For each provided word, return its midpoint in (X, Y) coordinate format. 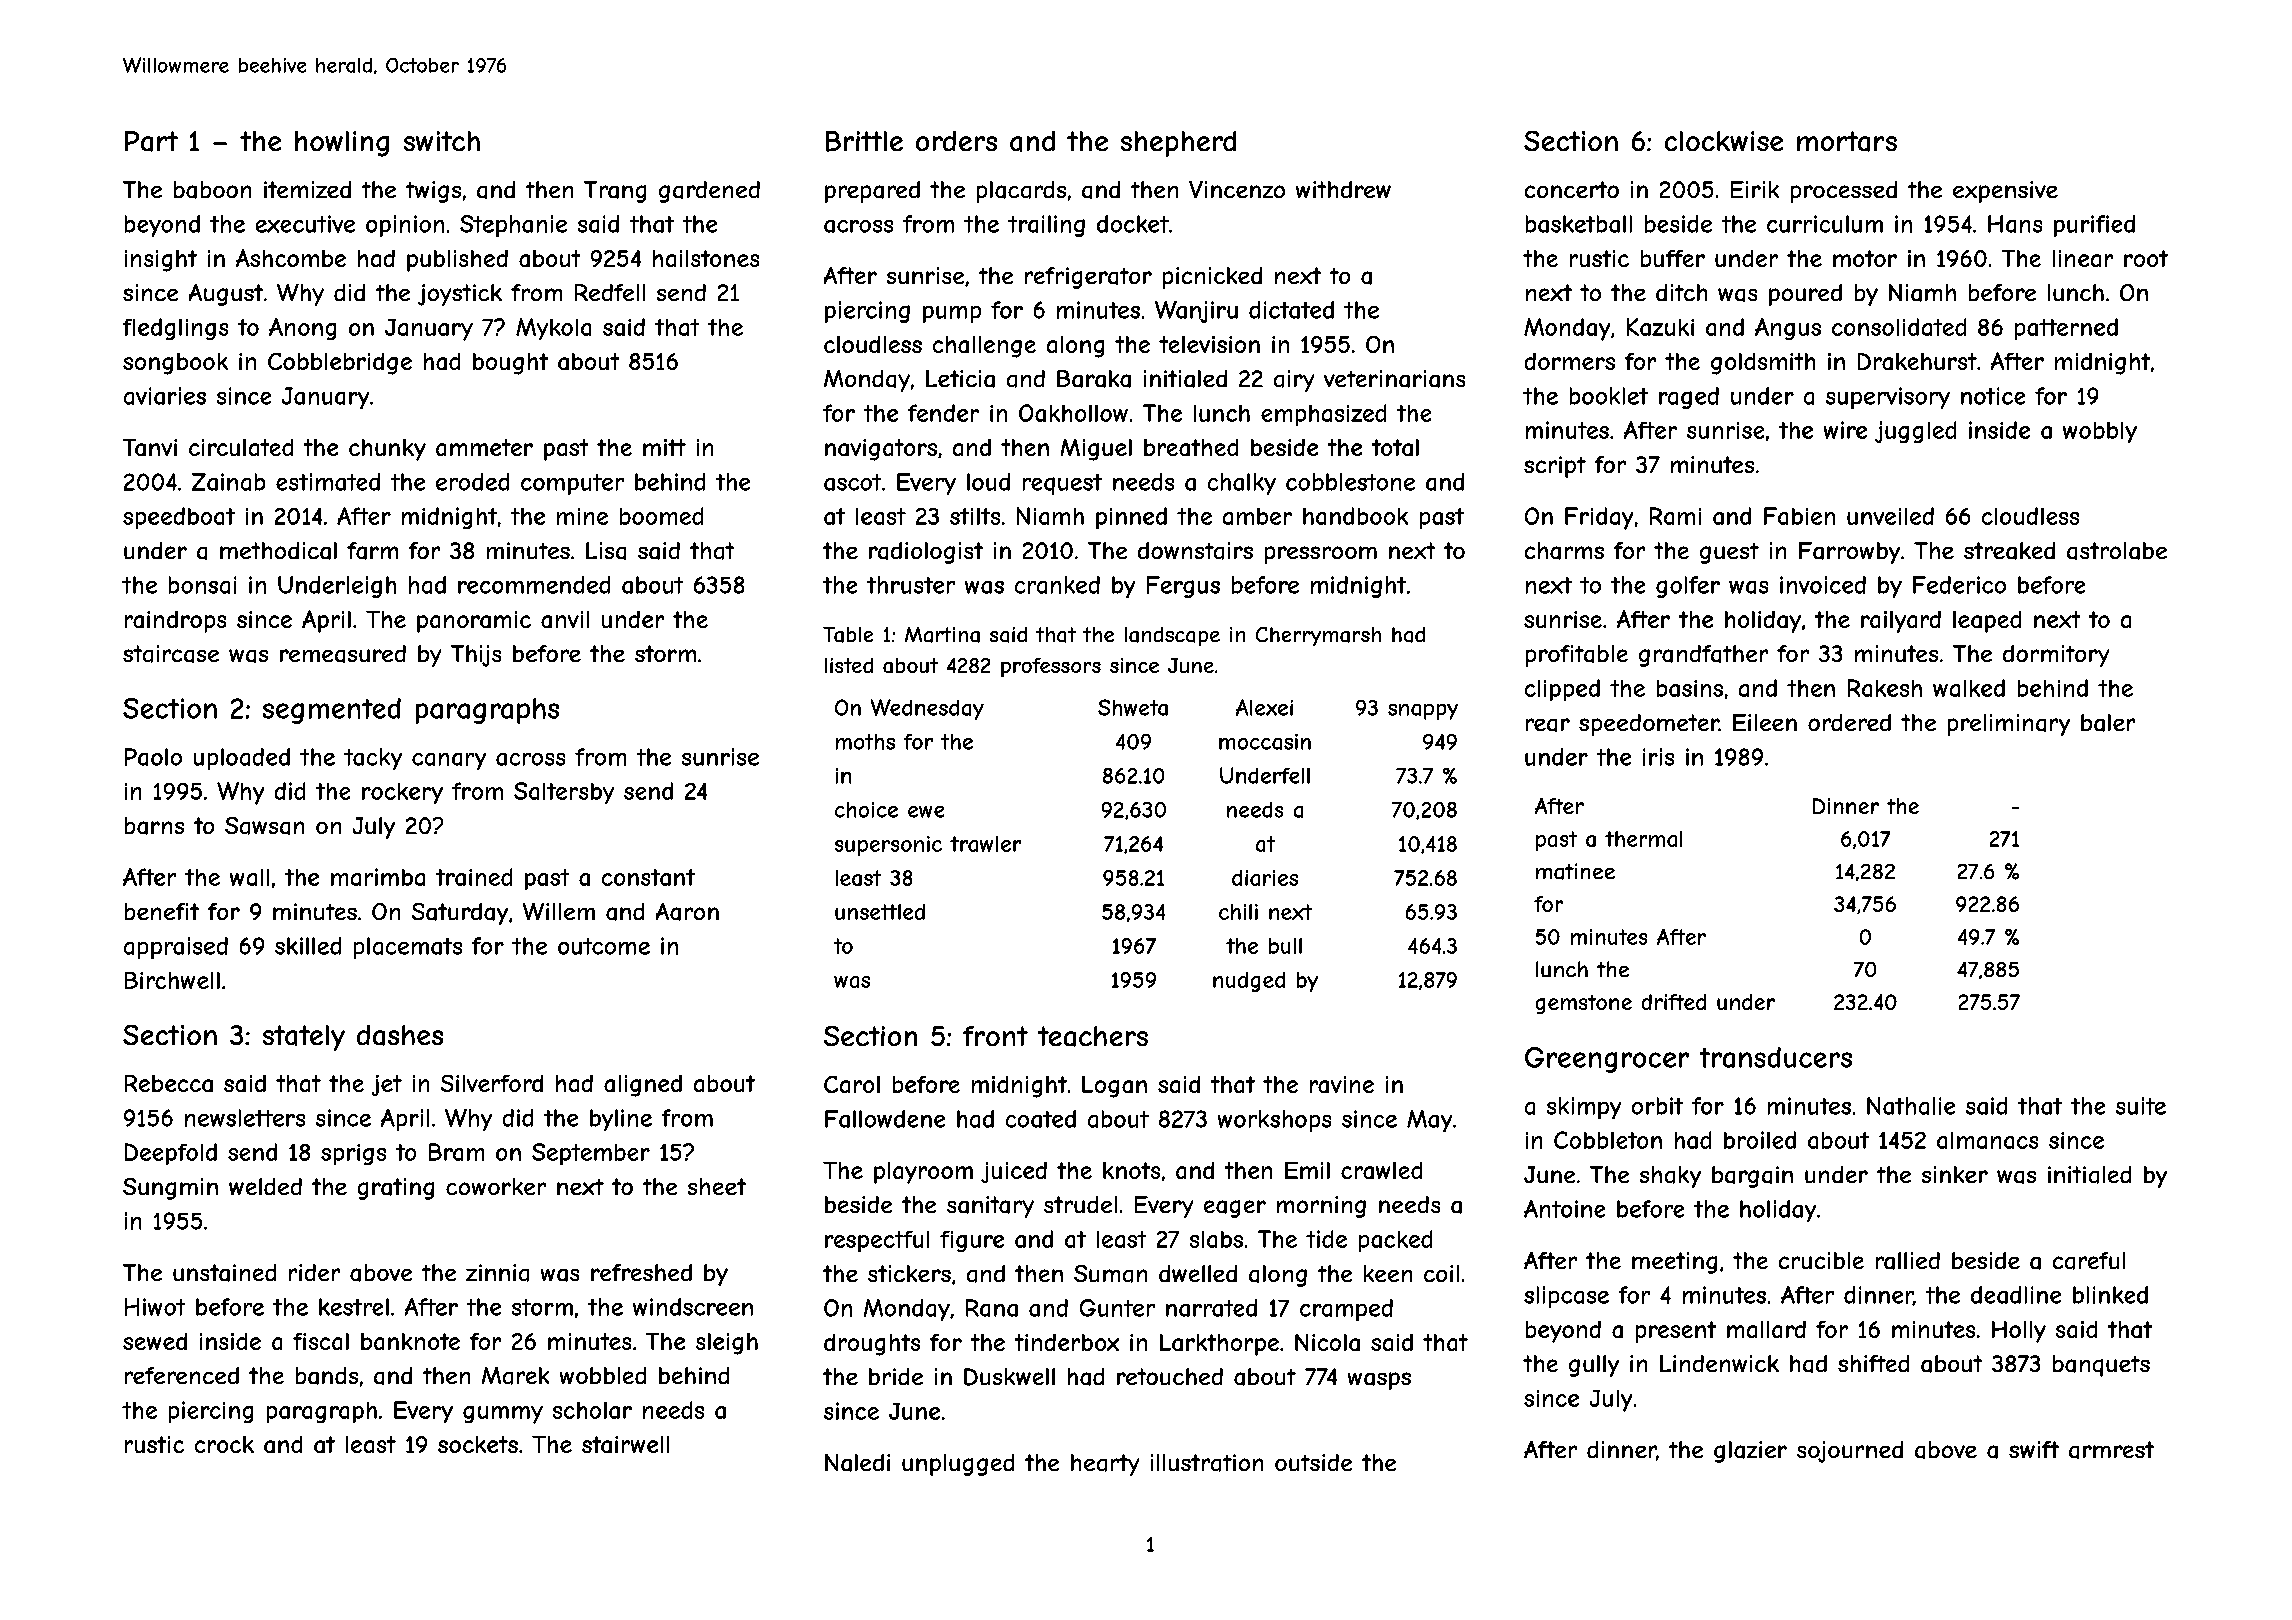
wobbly (2100, 432)
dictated (1291, 310)
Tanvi (150, 447)
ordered (1849, 722)
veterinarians (1394, 379)
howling (342, 144)
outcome (604, 946)
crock (224, 1444)
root (2146, 258)
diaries (1265, 878)
